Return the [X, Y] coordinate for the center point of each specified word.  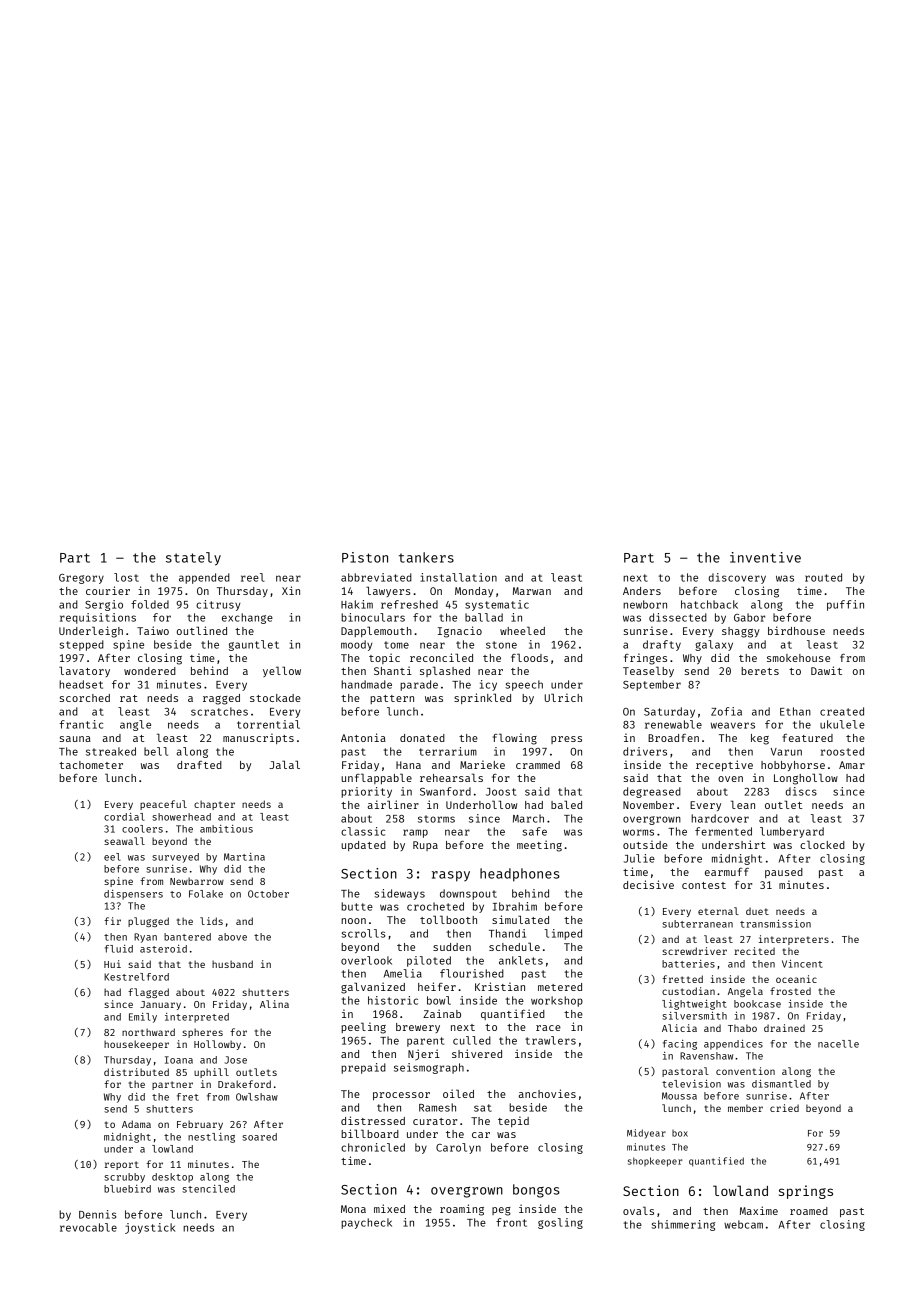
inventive [765, 557]
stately [193, 559]
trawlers [550, 1040]
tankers [426, 557]
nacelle [838, 1044]
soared [259, 1137]
